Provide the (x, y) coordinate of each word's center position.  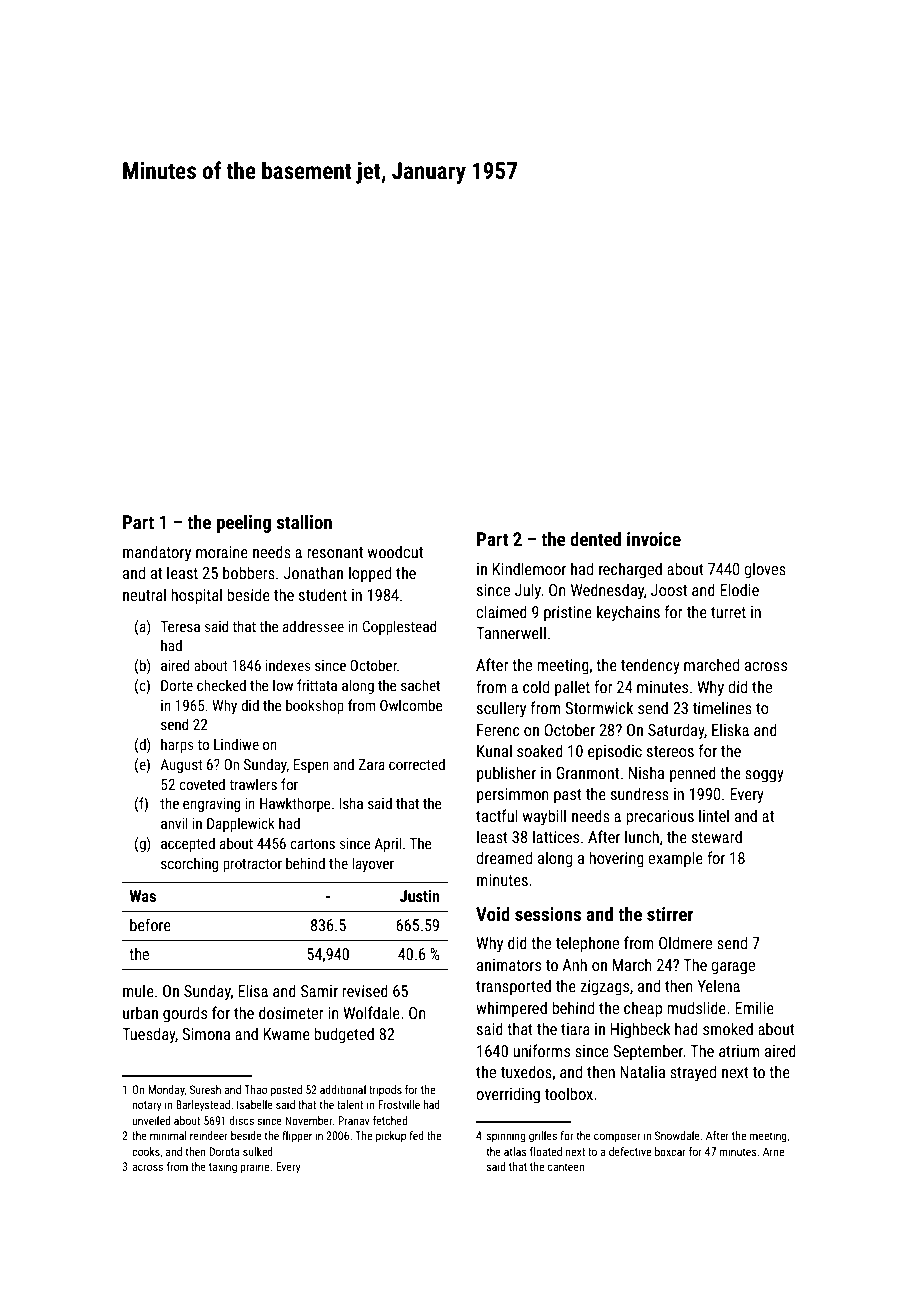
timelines (722, 707)
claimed (501, 611)
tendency (650, 666)
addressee (313, 626)
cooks (146, 1151)
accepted (188, 844)
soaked (540, 750)
